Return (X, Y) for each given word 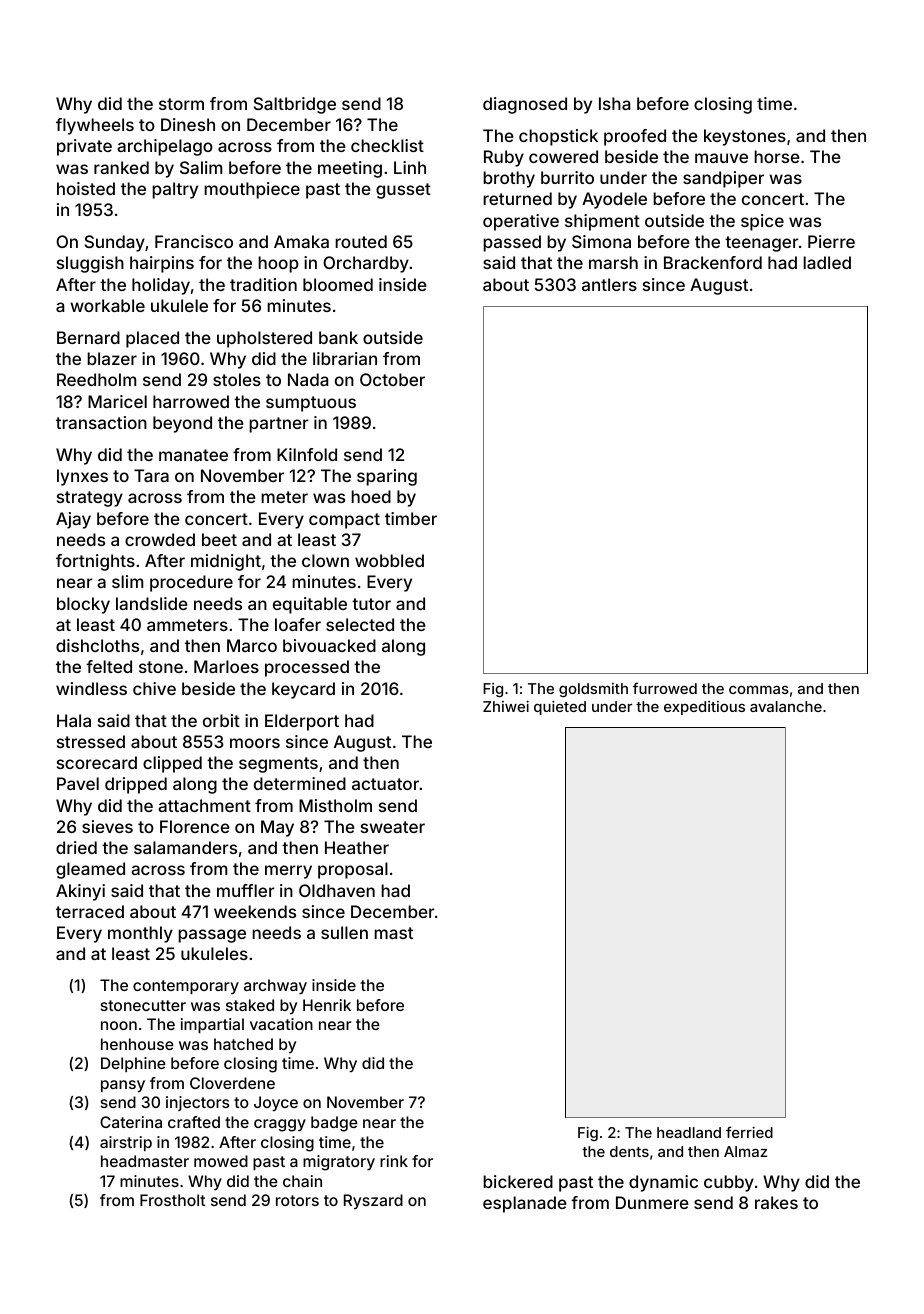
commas (759, 689)
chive (154, 688)
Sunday (115, 243)
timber (411, 518)
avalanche (786, 706)
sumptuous (311, 404)
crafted (194, 1122)
